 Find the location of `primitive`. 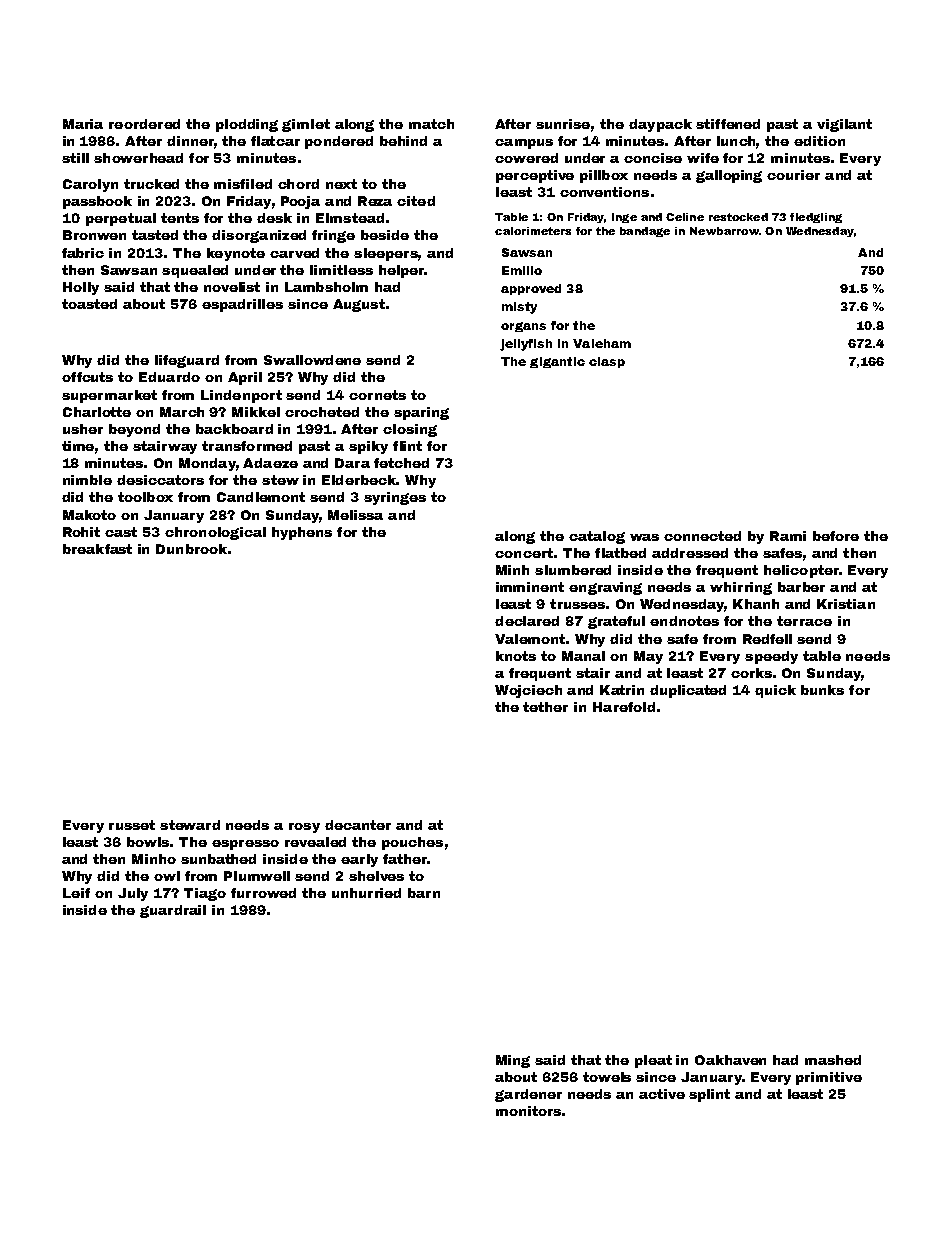

primitive is located at coordinates (829, 1078).
